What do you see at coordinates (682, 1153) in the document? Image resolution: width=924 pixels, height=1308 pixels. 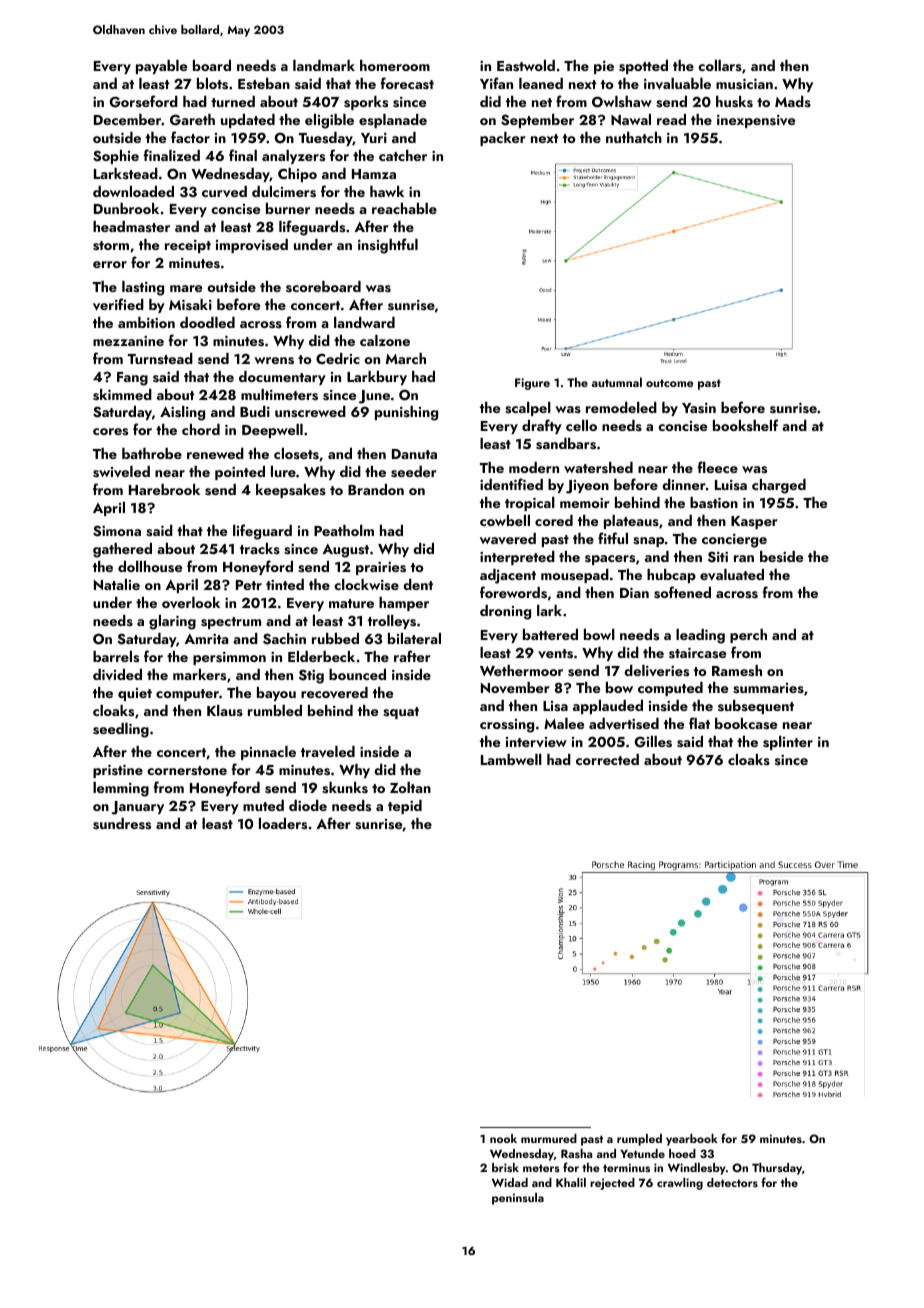 I see `hoed` at bounding box center [682, 1153].
